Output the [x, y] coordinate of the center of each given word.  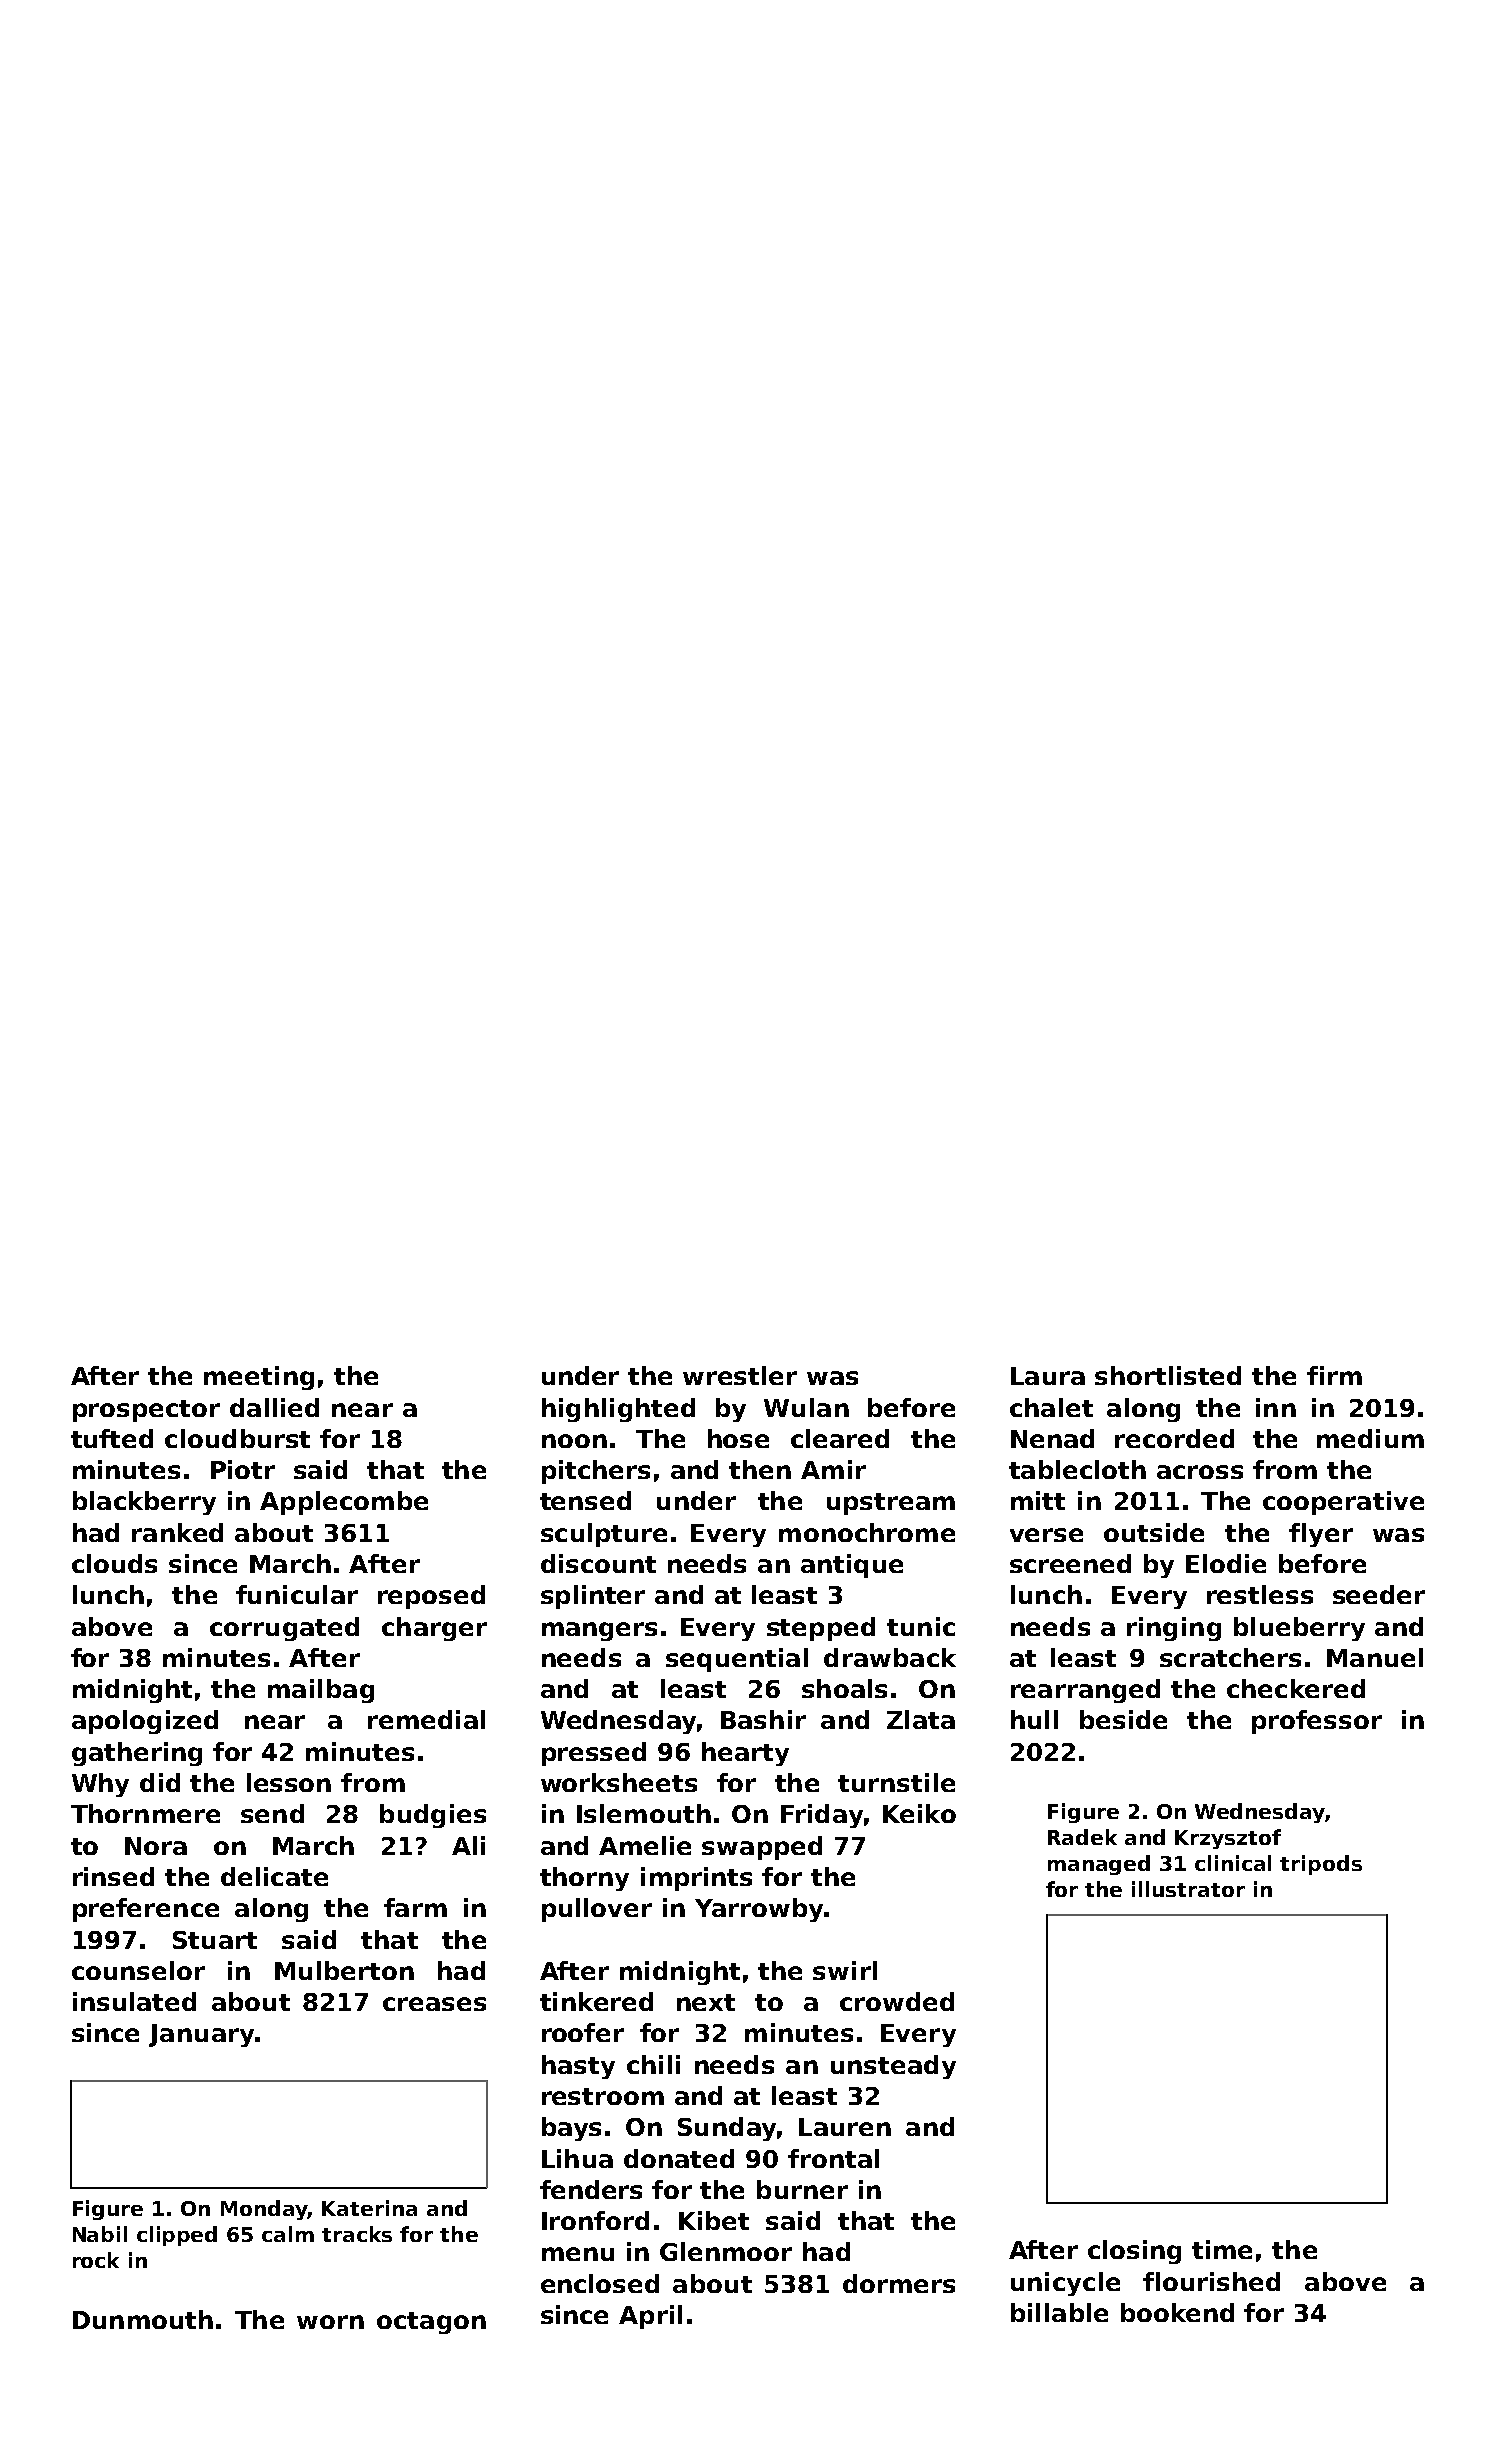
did [160, 1782]
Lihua [577, 2158]
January [201, 2035]
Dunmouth [143, 2319]
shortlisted [1168, 1375]
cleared [840, 1438]
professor [1317, 1722]
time [1222, 2249]
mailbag [321, 1691]
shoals [844, 1688]
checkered [1296, 1688]
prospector [146, 1411]
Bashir [763, 1719]
